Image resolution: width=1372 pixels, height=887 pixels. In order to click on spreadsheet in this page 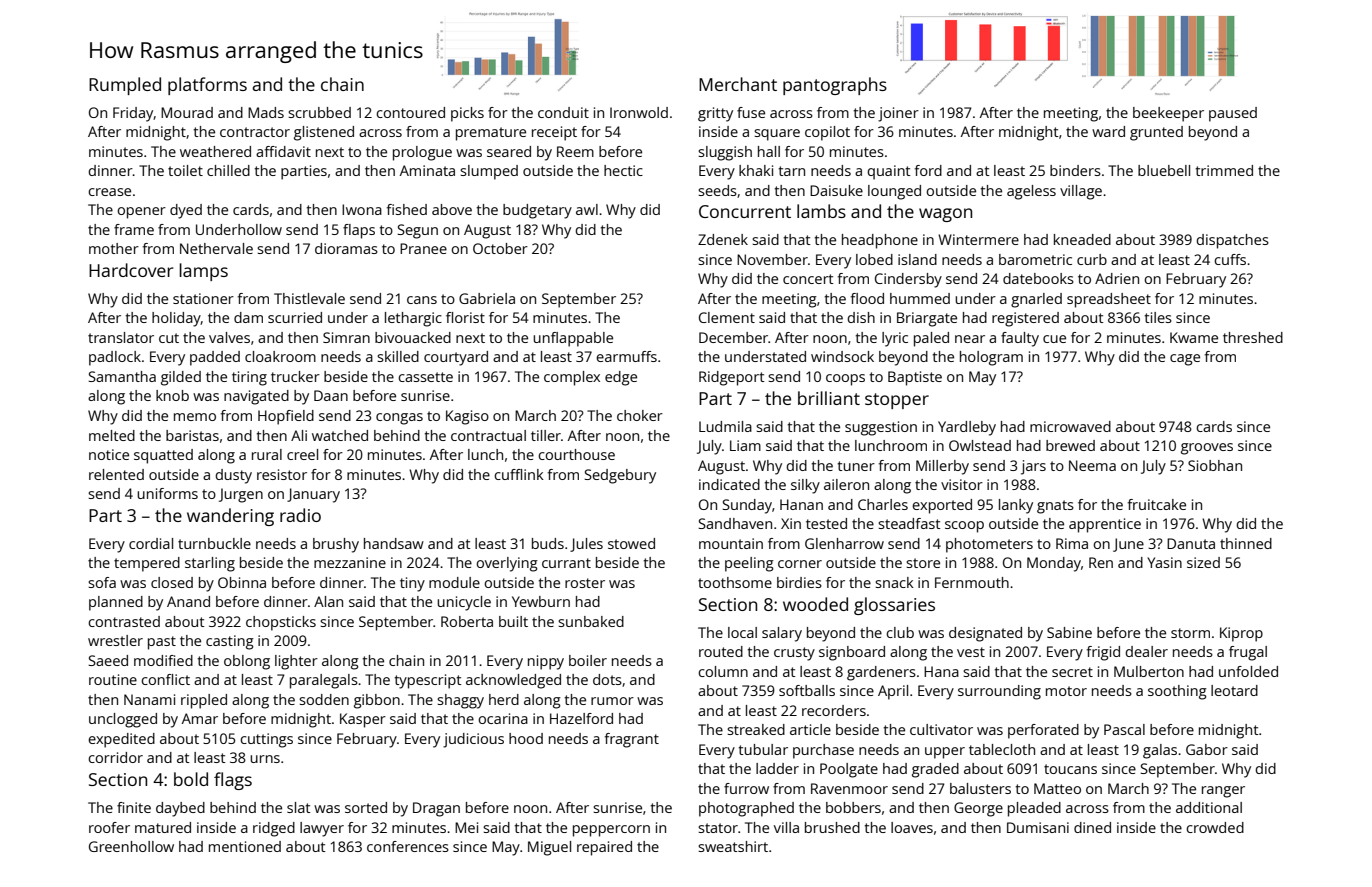, I will do `click(1109, 300)`.
